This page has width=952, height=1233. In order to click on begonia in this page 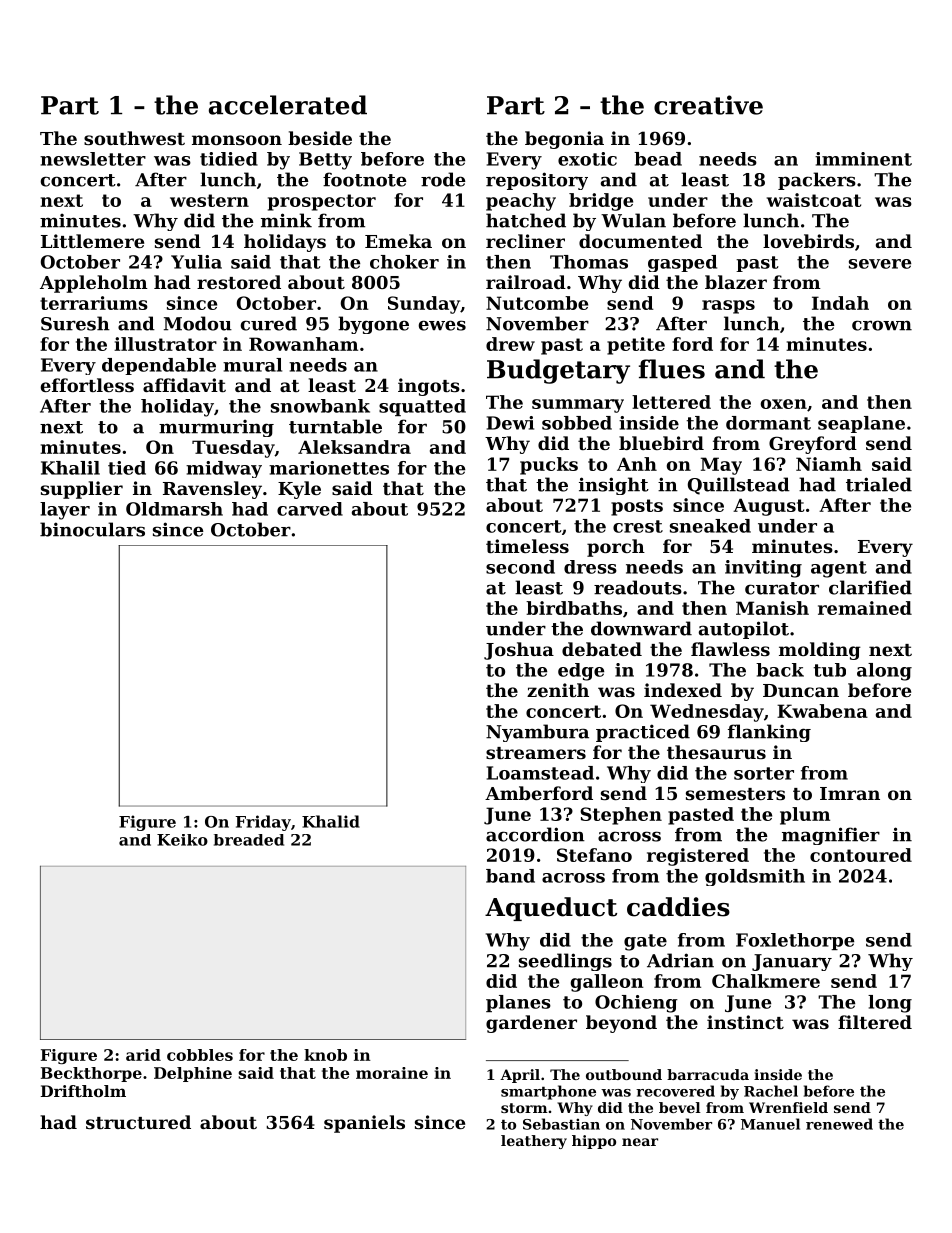, I will do `click(564, 140)`.
